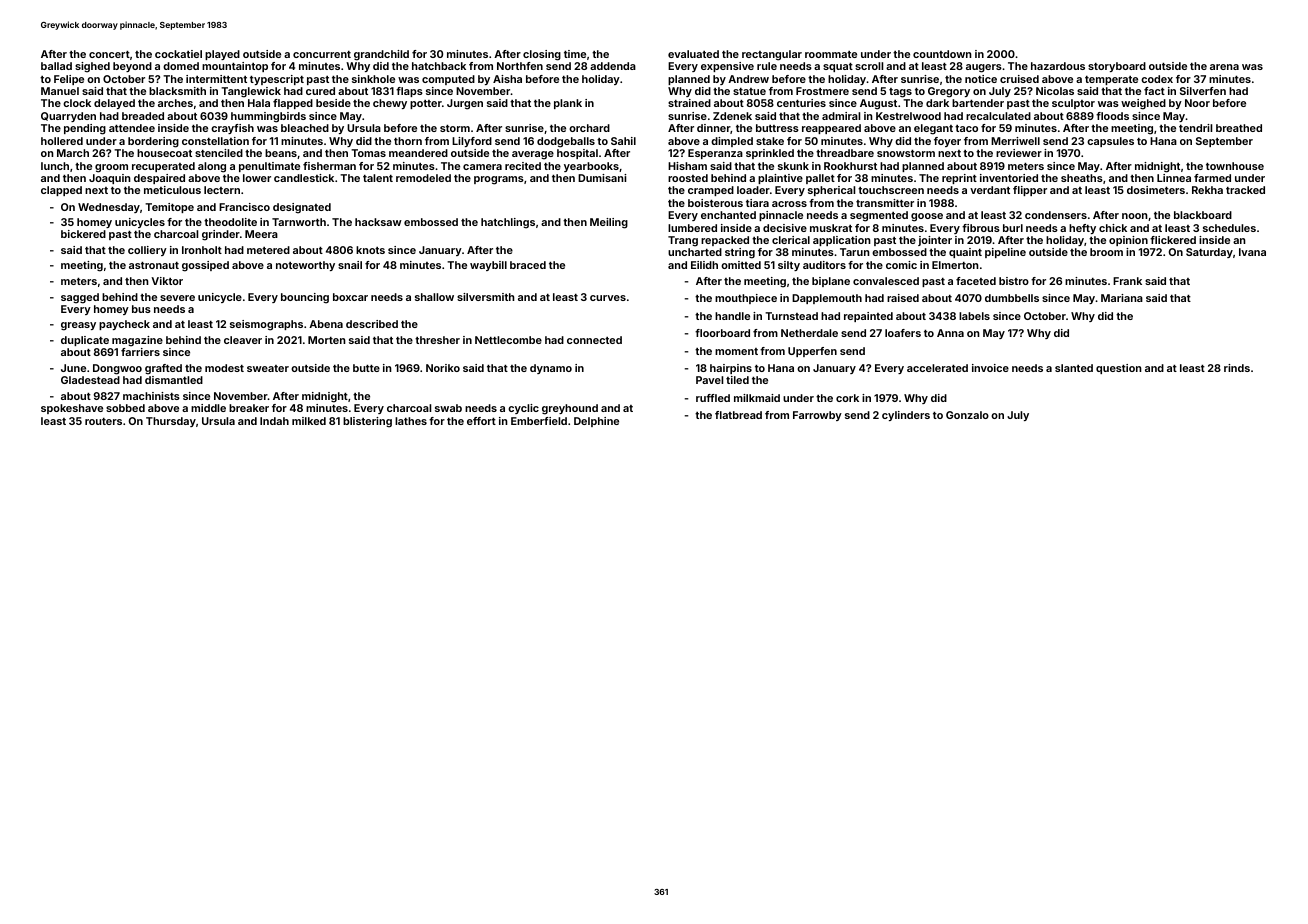 The height and width of the screenshot is (924, 1308). Describe the element at coordinates (83, 234) in the screenshot. I see `bickered` at that location.
